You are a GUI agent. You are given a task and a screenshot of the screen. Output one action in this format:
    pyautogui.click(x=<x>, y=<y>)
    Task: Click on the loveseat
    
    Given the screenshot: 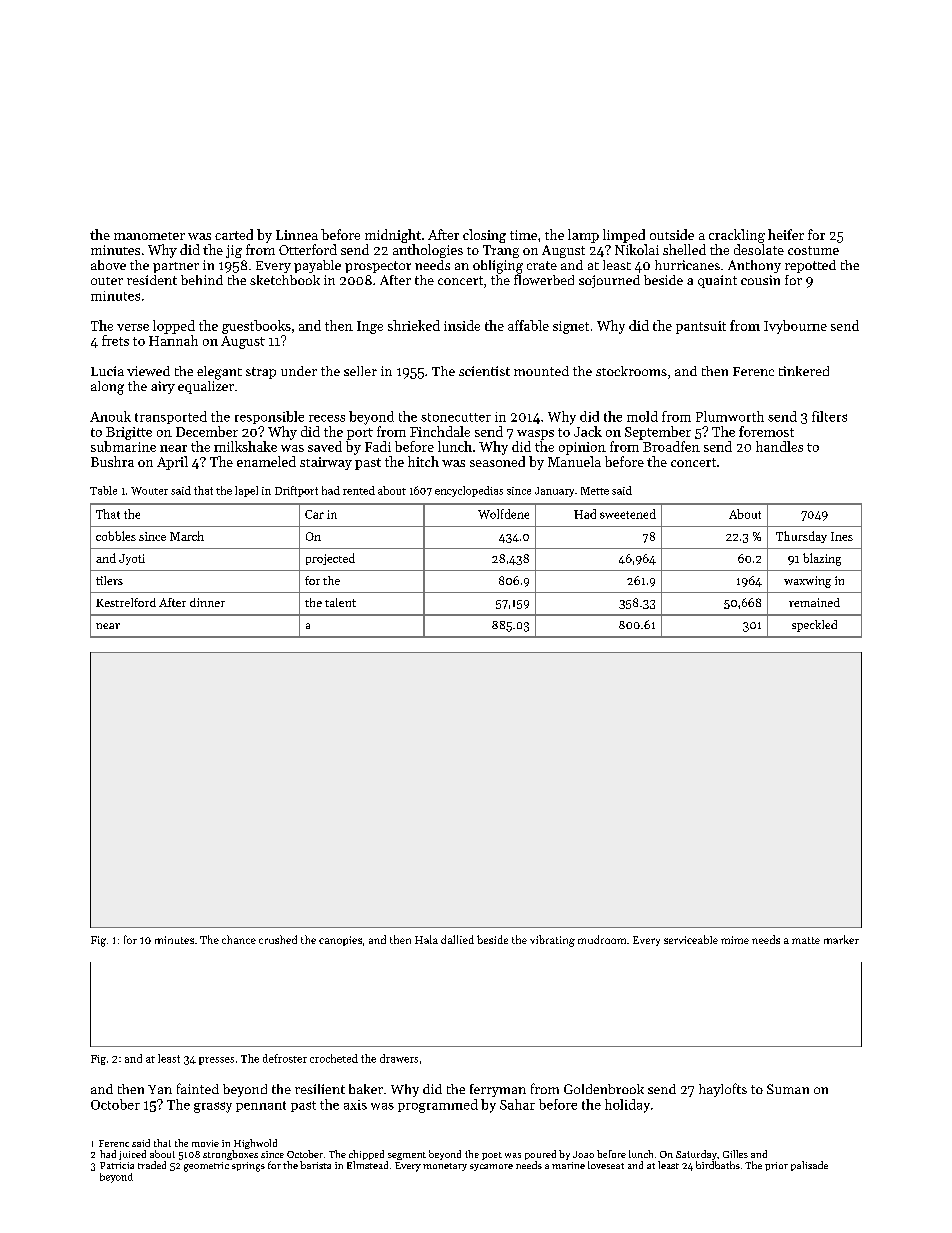 What is the action you would take?
    pyautogui.click(x=606, y=1165)
